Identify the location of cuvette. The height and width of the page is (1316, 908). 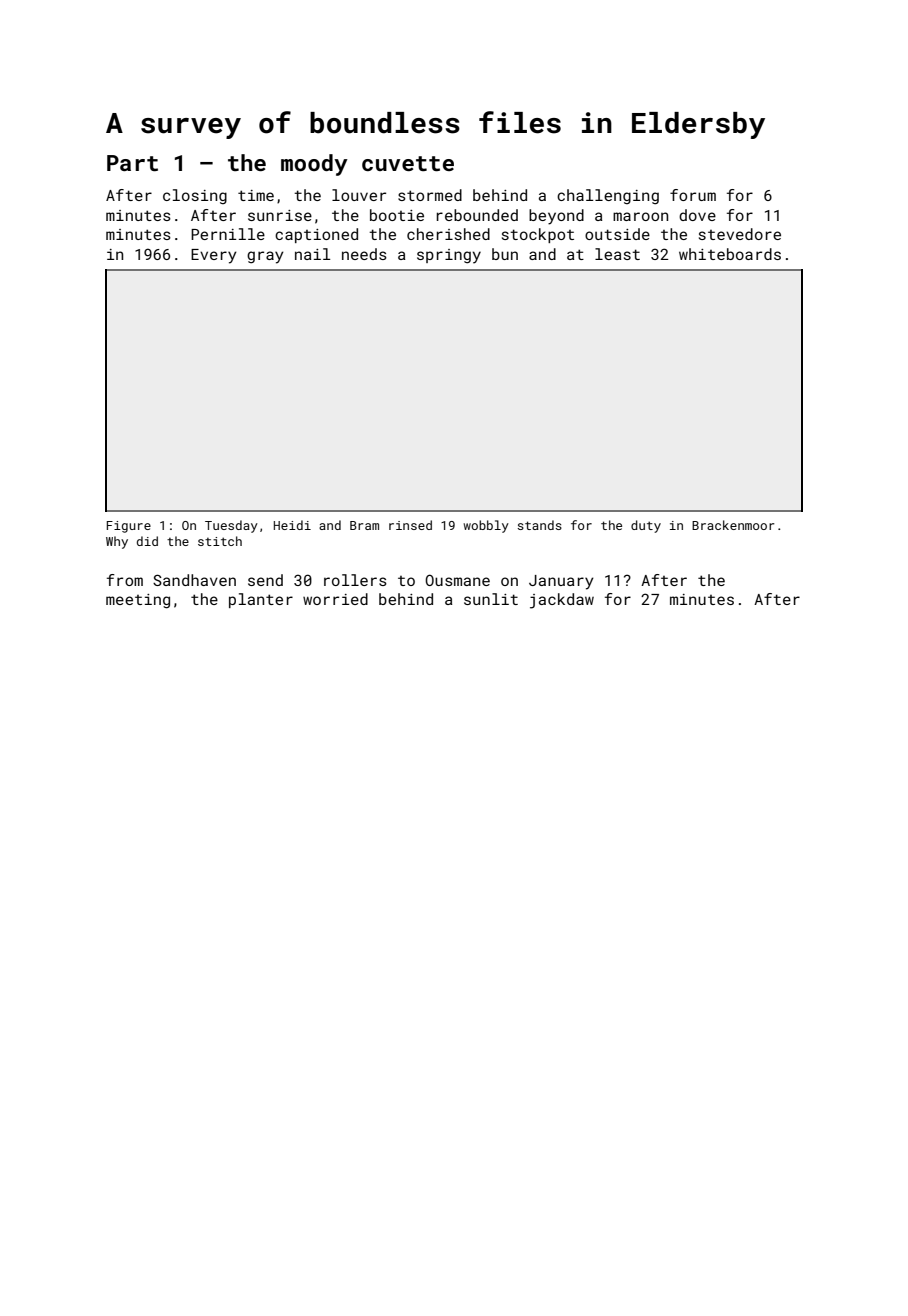
(408, 163).
